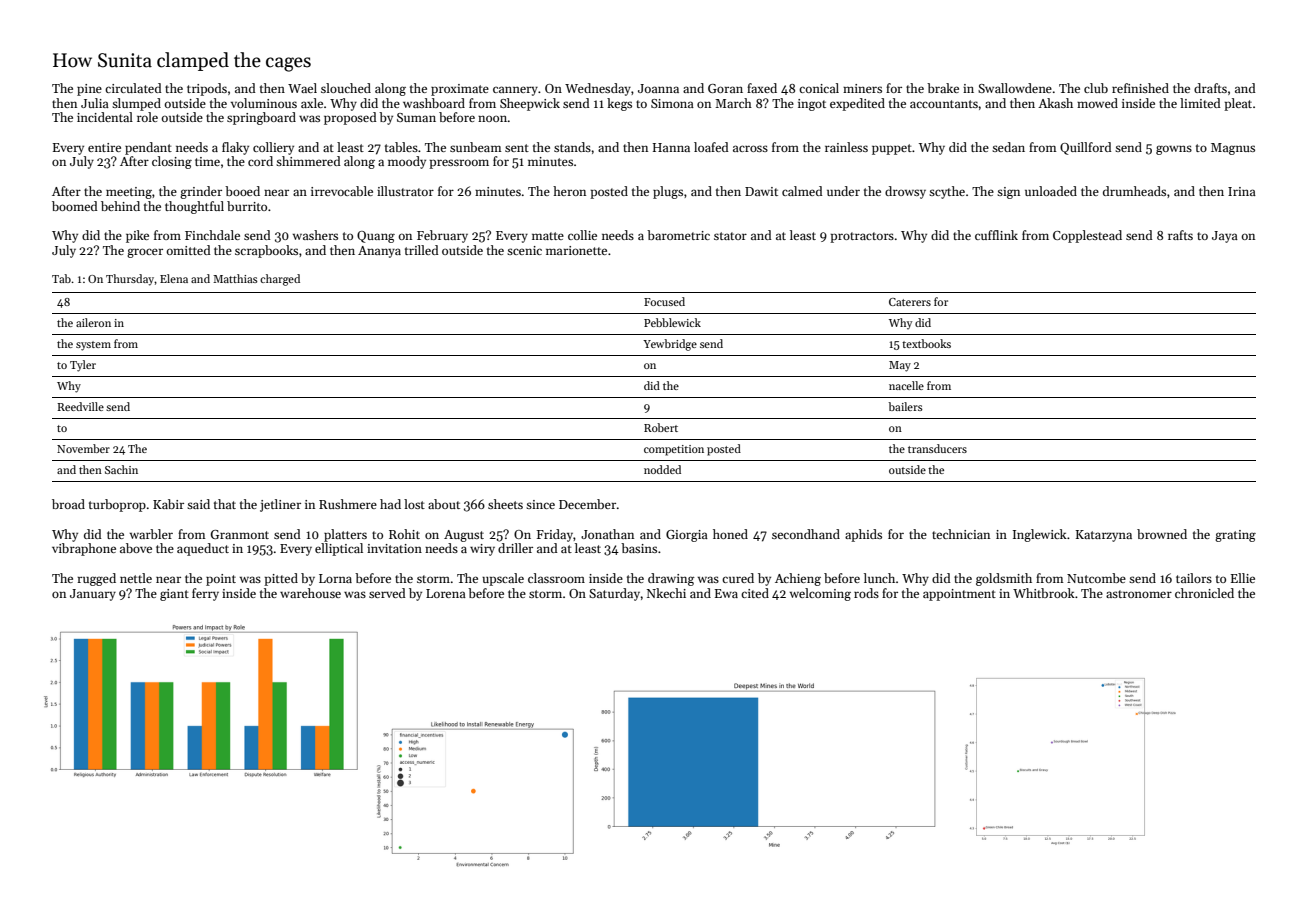 The height and width of the document is (924, 1308). I want to click on pleat, so click(1238, 104).
